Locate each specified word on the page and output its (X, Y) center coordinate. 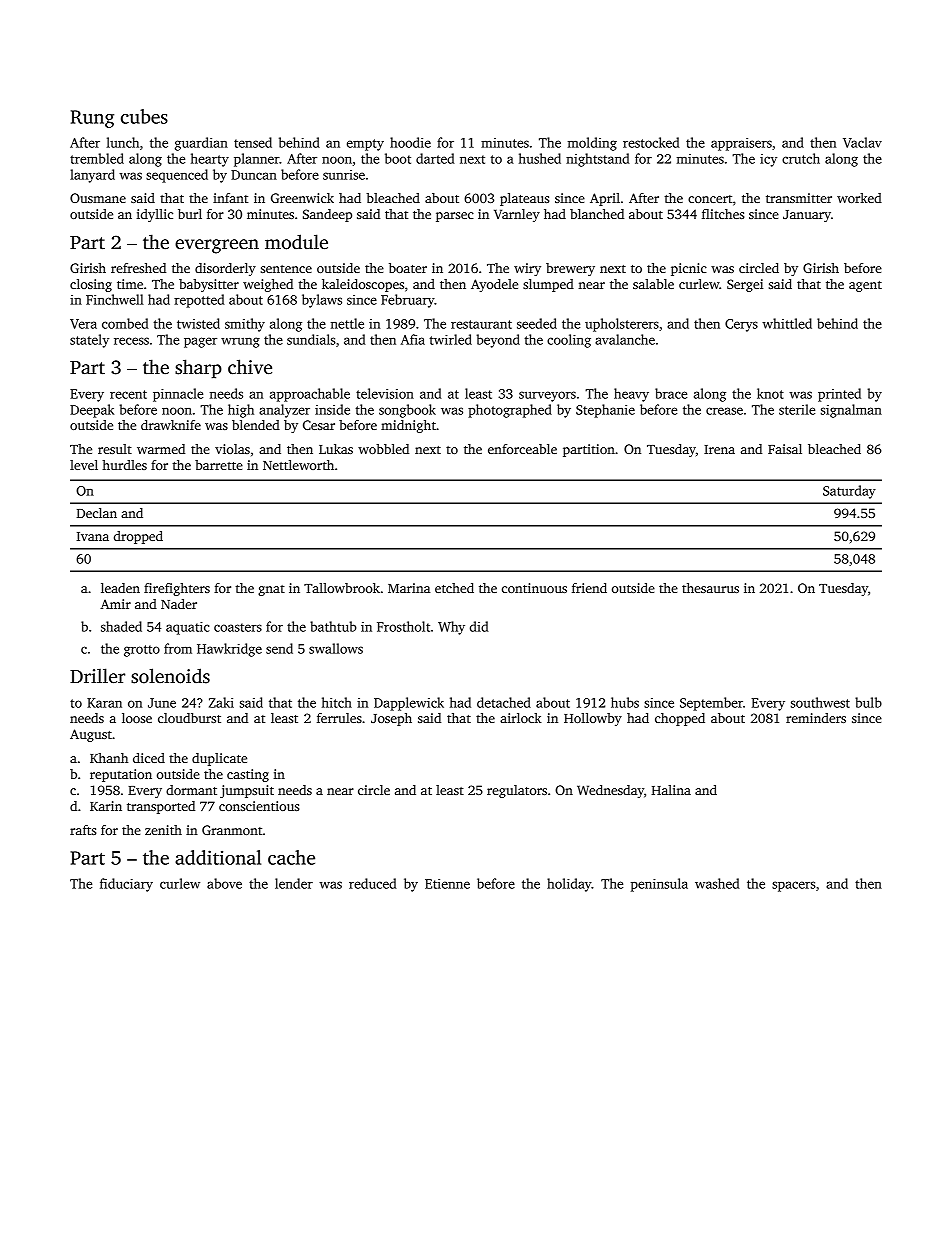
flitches (723, 214)
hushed (540, 158)
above (224, 883)
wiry (527, 269)
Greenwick (302, 198)
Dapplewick (409, 704)
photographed (510, 411)
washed (717, 883)
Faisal (785, 449)
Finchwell (115, 299)
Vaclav (862, 142)
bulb (868, 702)
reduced (373, 883)
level (84, 465)
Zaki (221, 702)
